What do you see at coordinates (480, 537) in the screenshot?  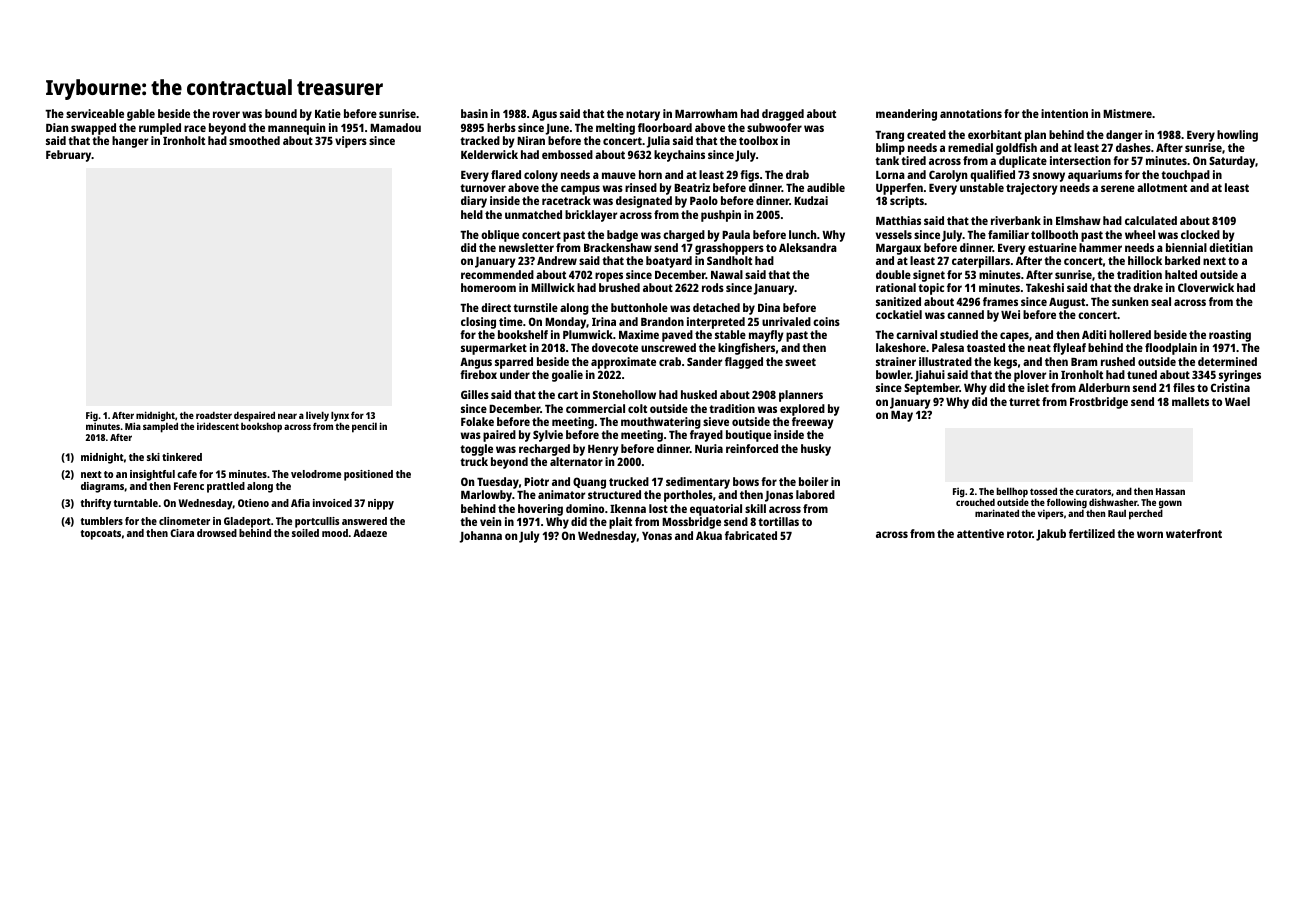 I see `Johanna` at bounding box center [480, 537].
